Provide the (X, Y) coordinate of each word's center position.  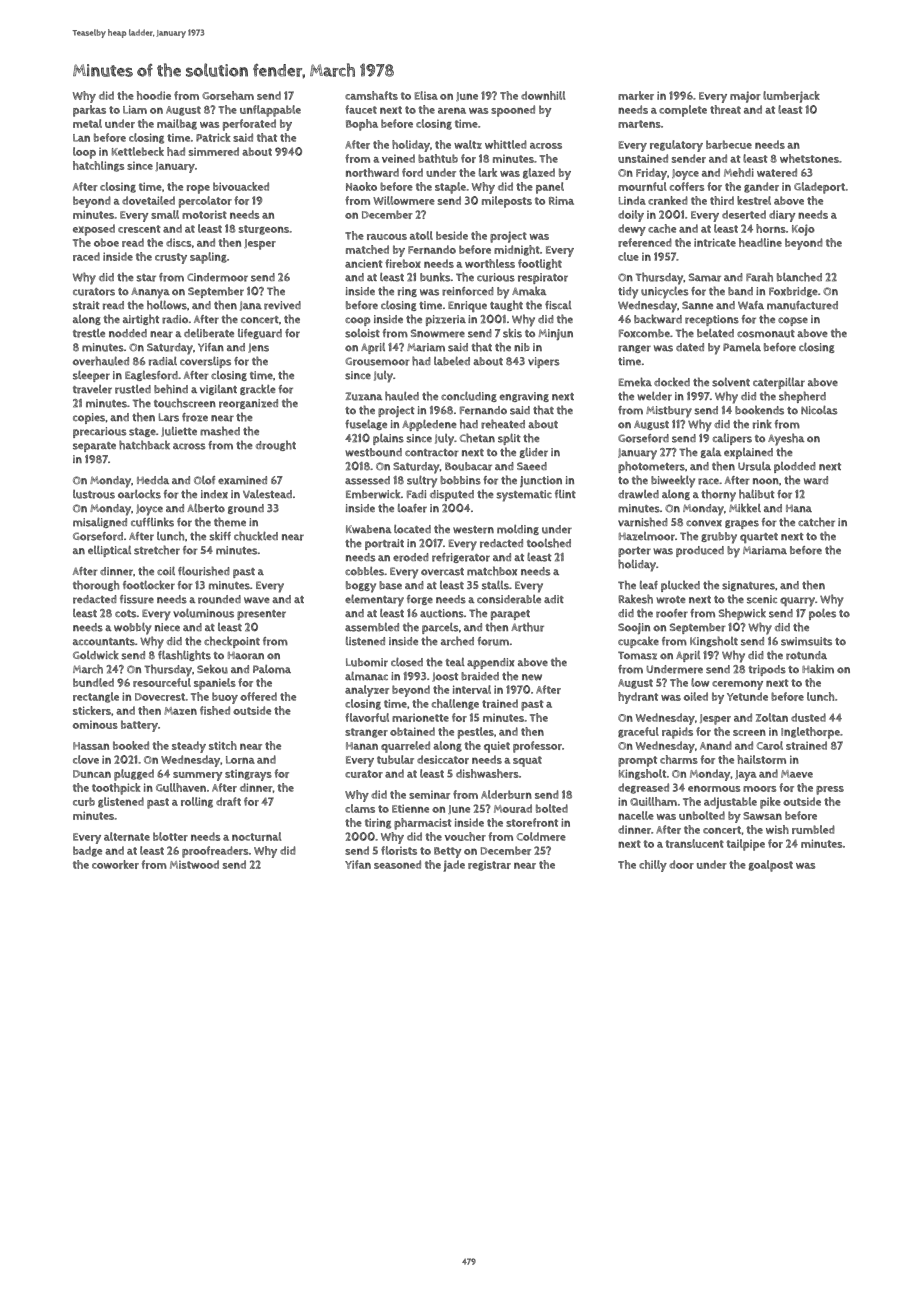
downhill (543, 95)
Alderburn (506, 794)
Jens (258, 348)
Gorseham (228, 95)
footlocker (149, 585)
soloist (362, 333)
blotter (170, 836)
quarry (797, 602)
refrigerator (461, 558)
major (745, 97)
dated (690, 347)
